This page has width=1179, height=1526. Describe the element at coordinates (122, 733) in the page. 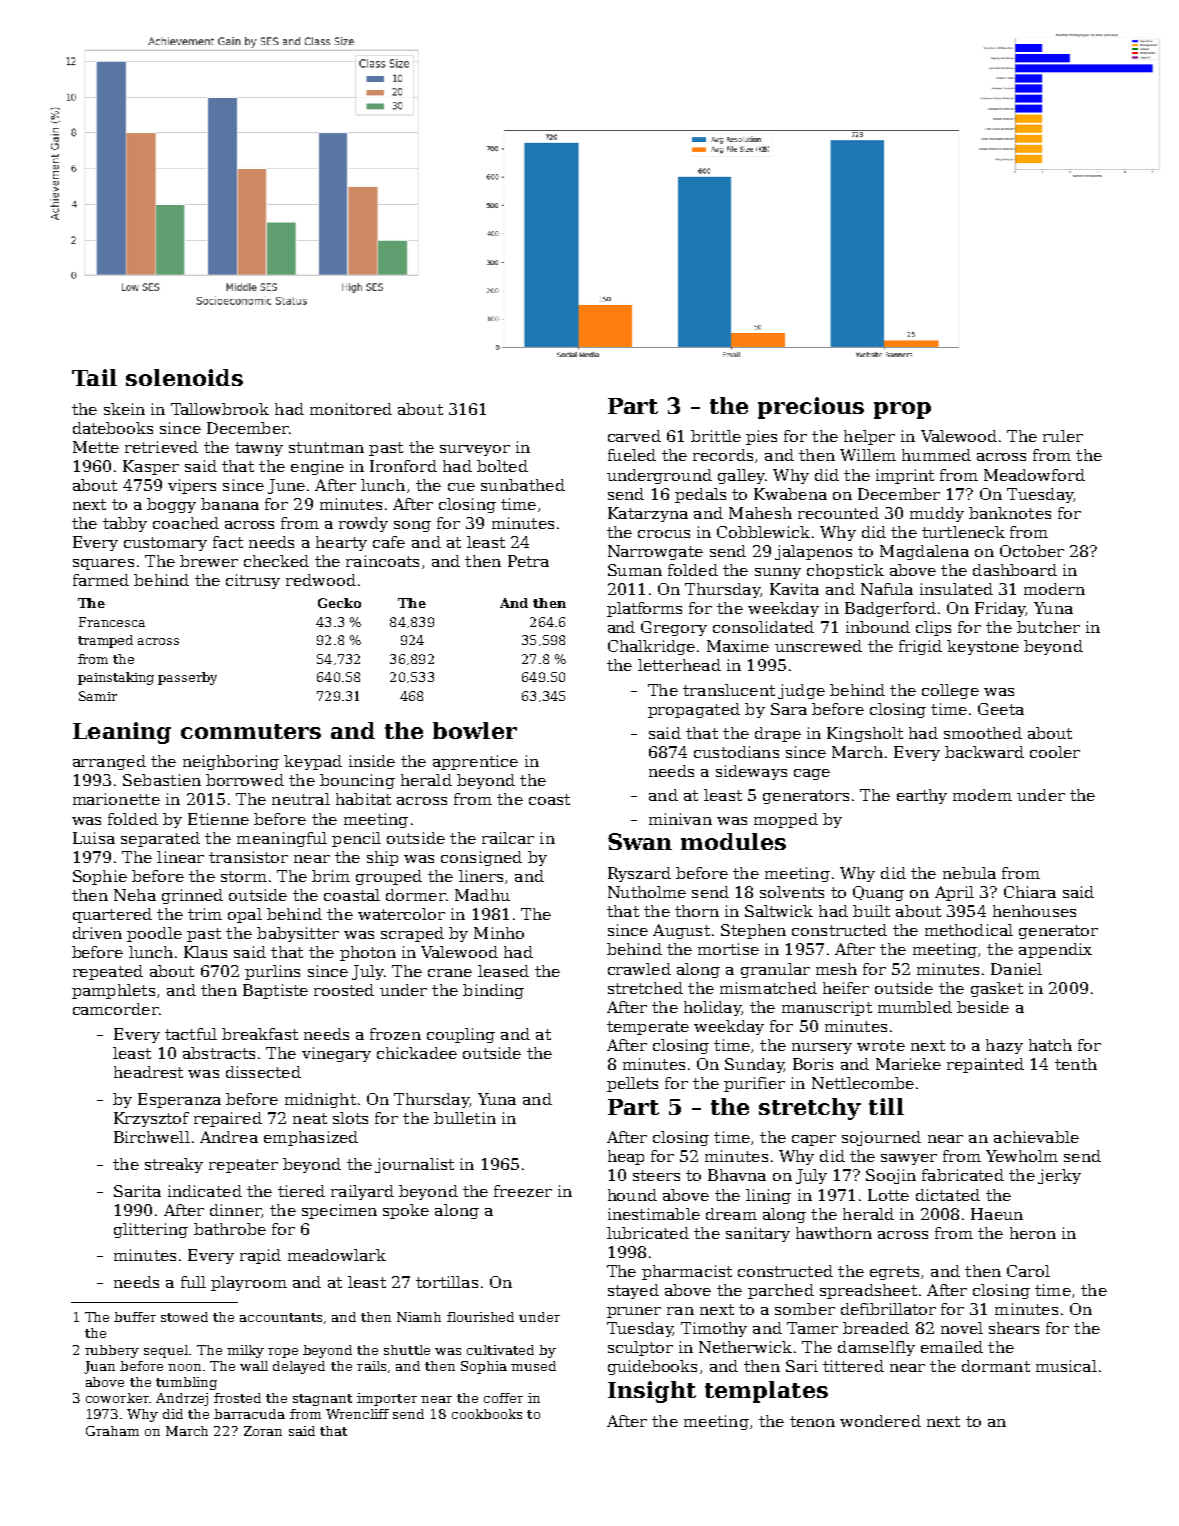

I see `Leaning` at that location.
